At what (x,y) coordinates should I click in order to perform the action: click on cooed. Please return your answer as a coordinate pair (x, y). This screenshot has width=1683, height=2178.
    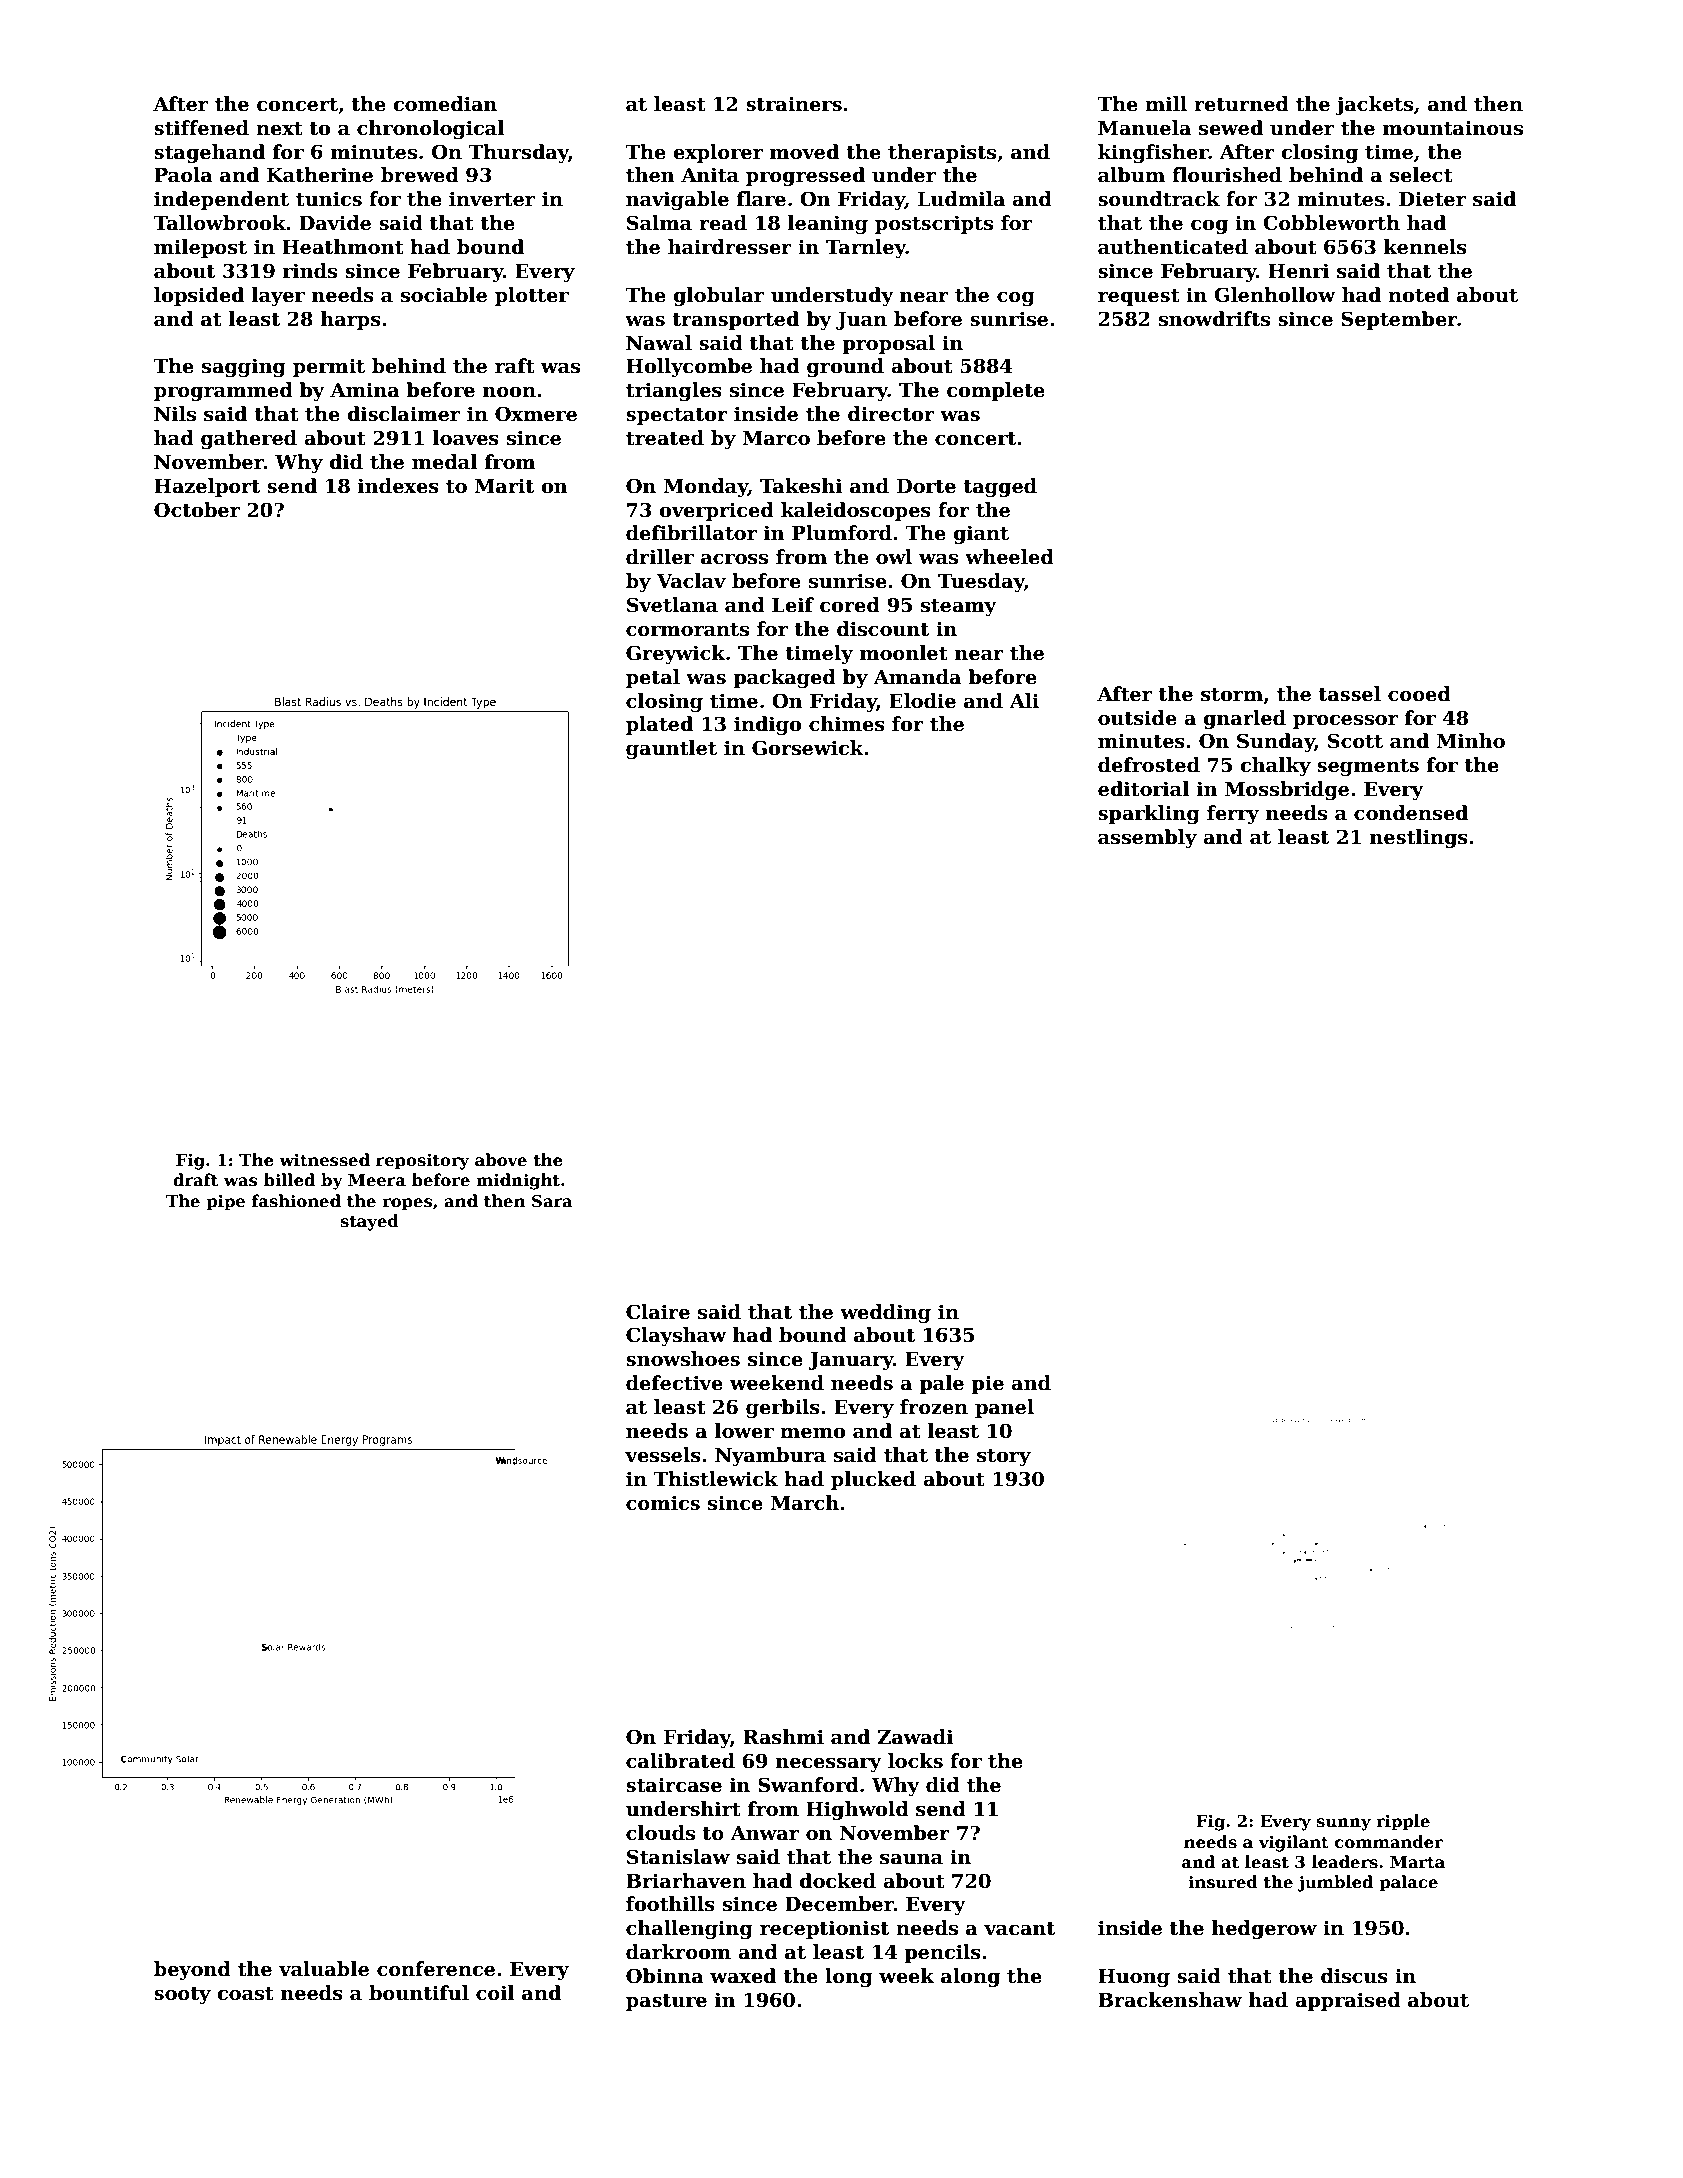
    Looking at the image, I should click on (1419, 694).
